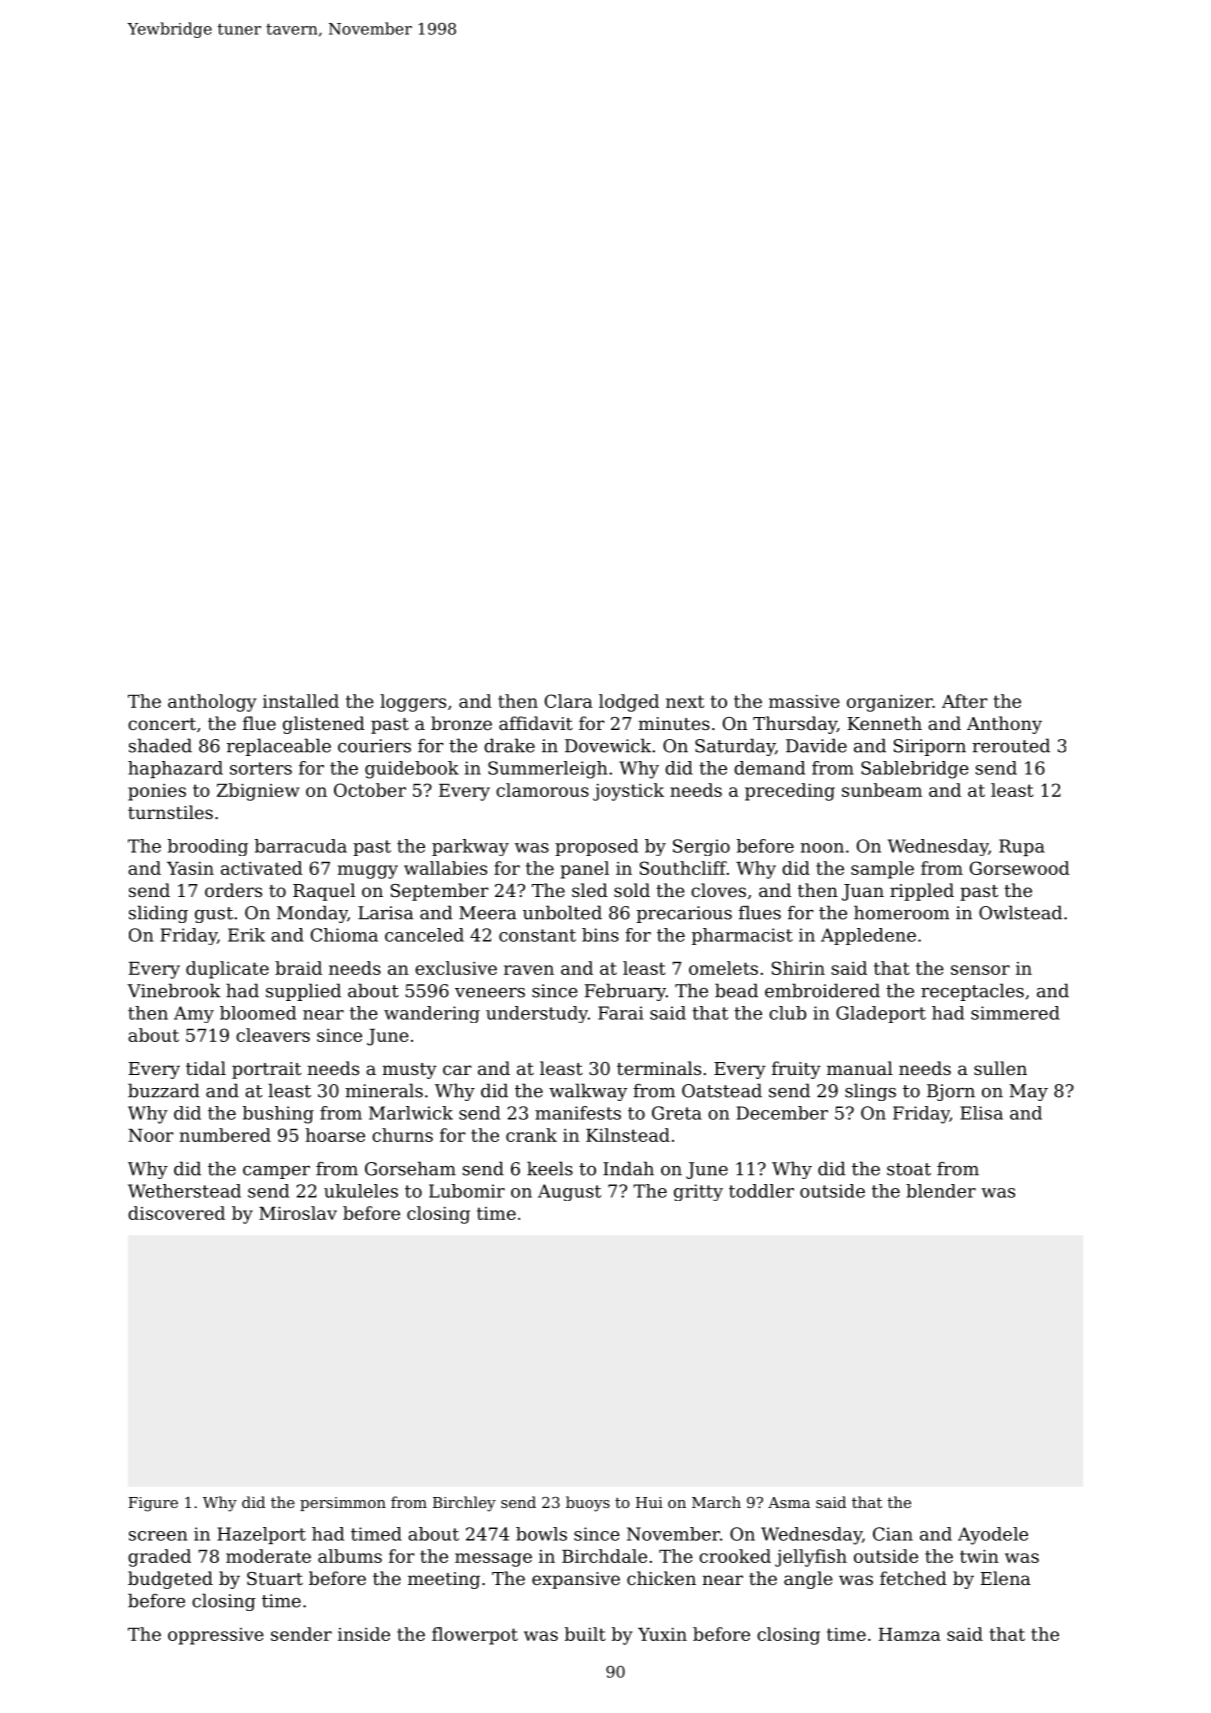 This screenshot has width=1211, height=1713. Describe the element at coordinates (410, 1071) in the screenshot. I see `musty` at that location.
